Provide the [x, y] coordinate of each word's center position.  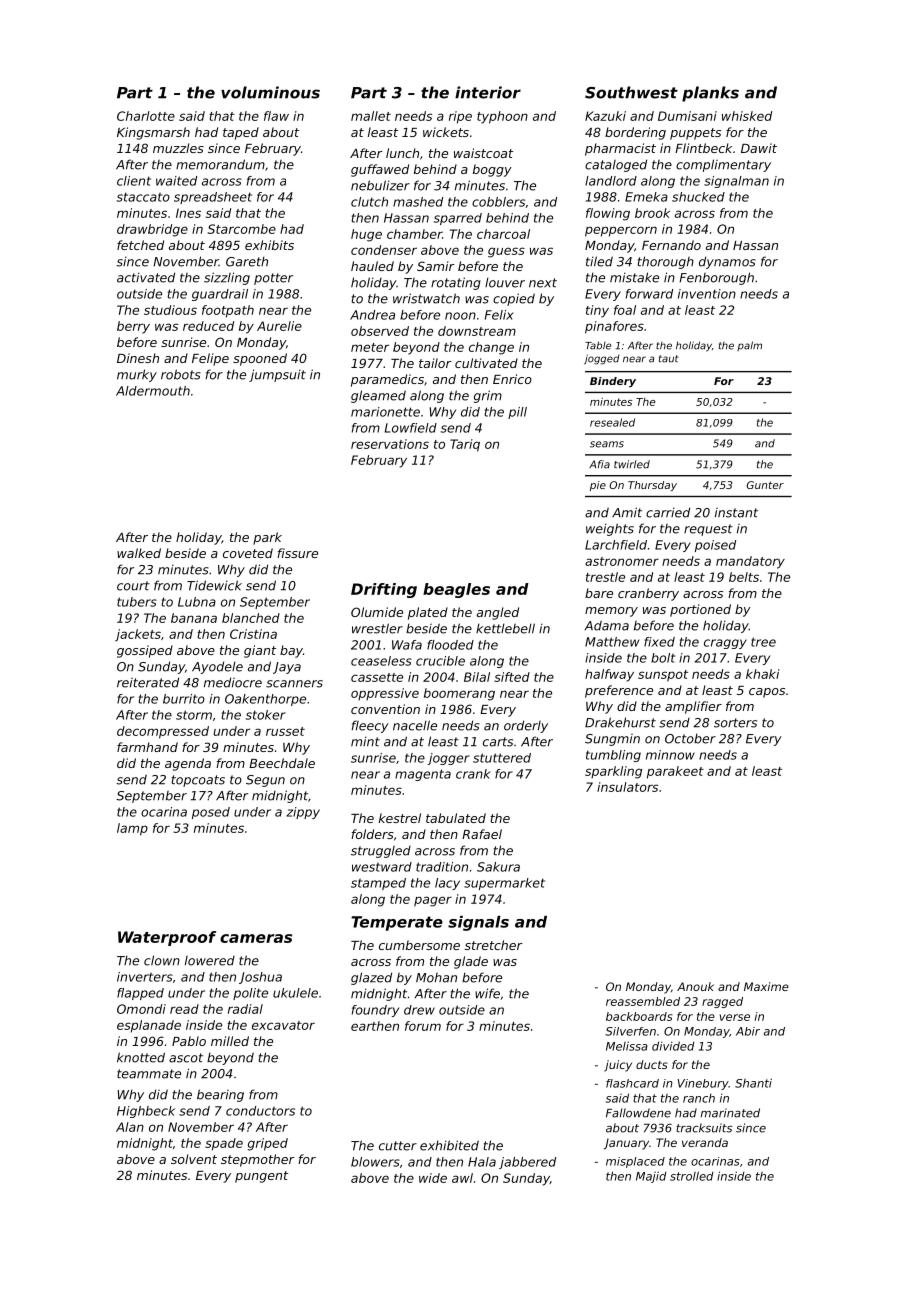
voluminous [270, 92]
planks [710, 94]
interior [488, 92]
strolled [692, 1176]
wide [433, 1178]
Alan [130, 1127]
